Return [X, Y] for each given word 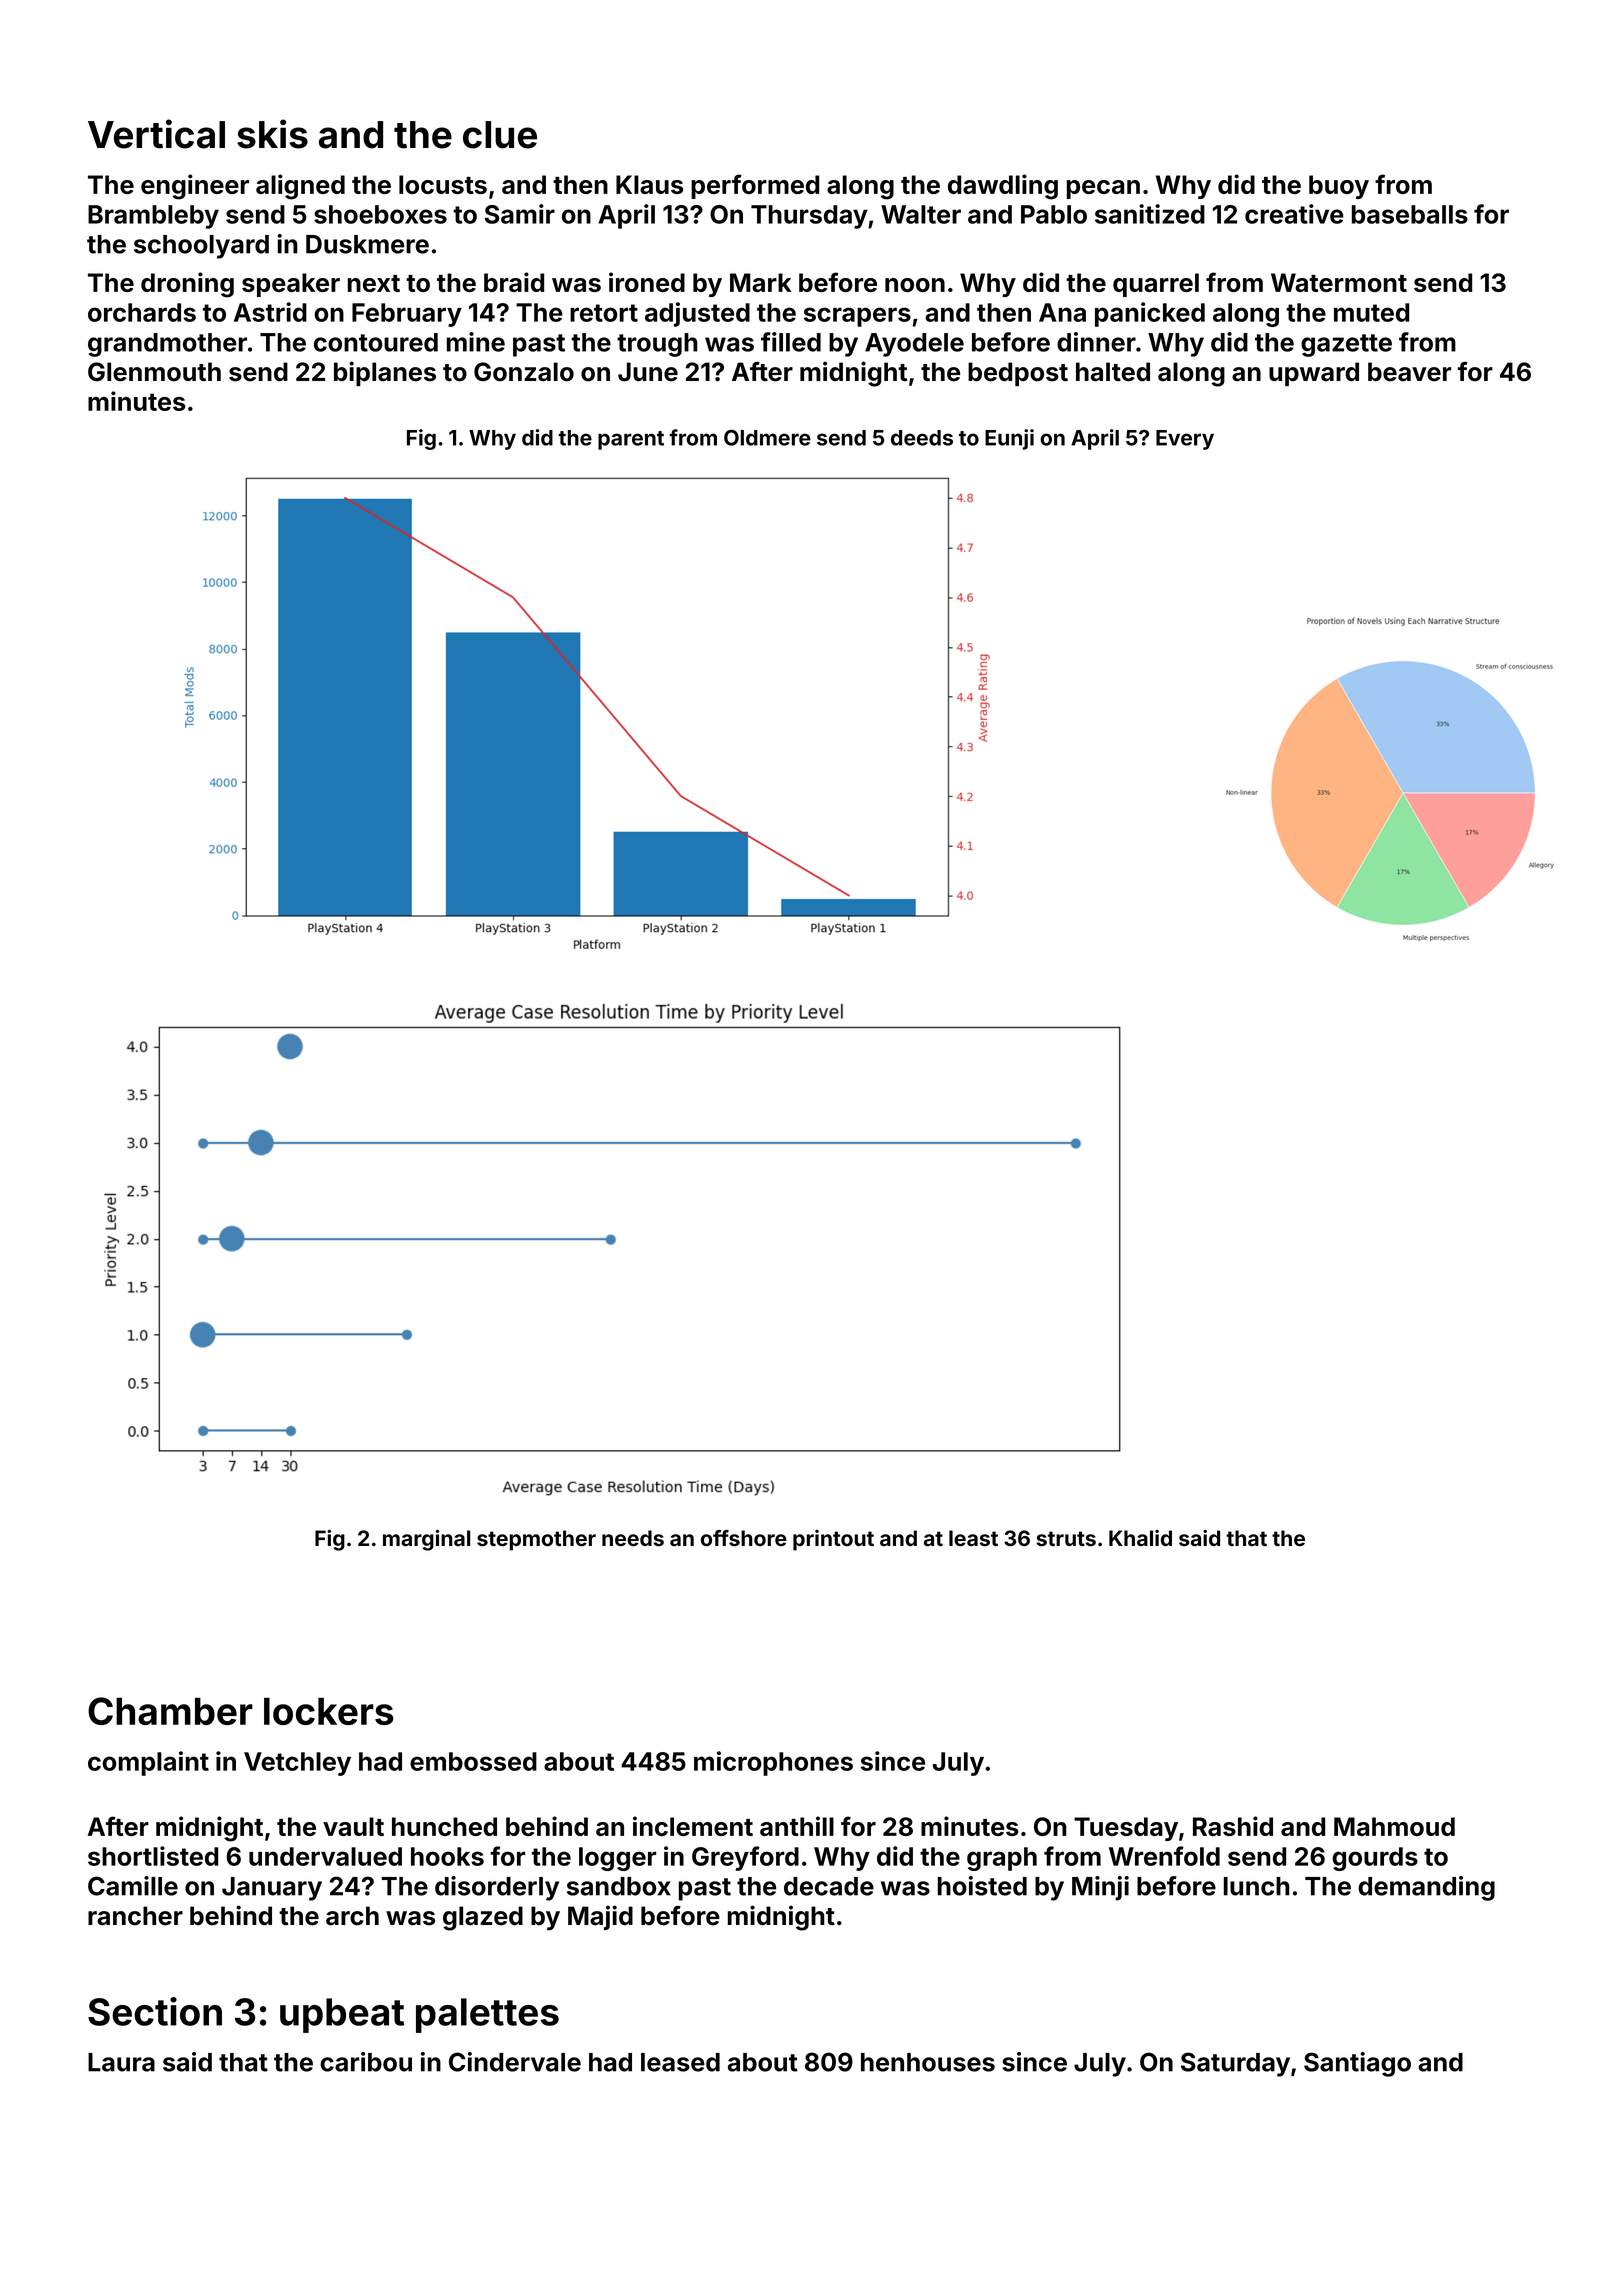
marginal [426, 1540]
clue [500, 135]
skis [272, 134]
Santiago [1357, 2064]
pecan [1103, 189]
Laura [121, 2062]
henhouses [928, 2062]
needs [633, 1538]
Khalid [1140, 1538]
